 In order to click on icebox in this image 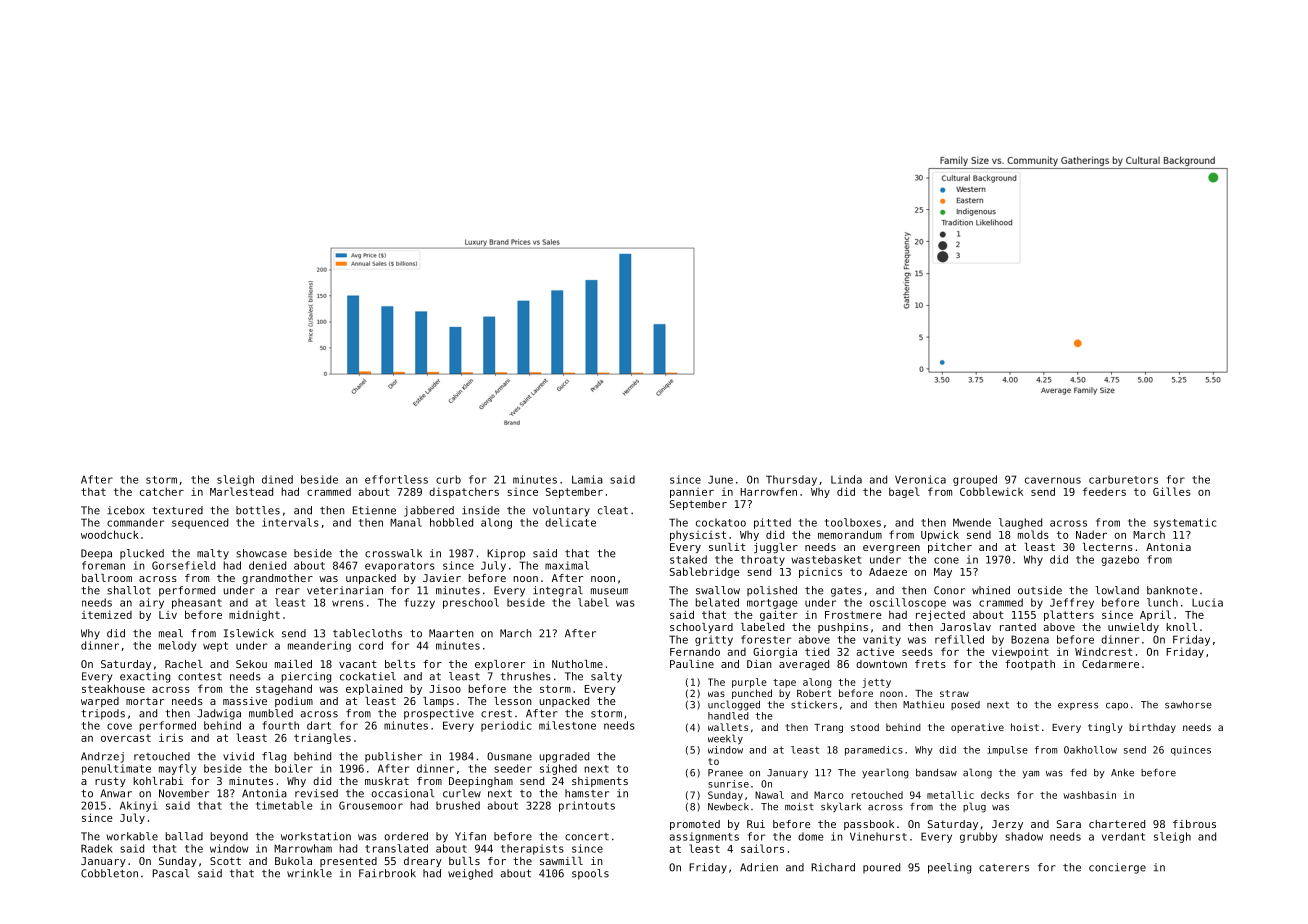, I will do `click(126, 510)`.
